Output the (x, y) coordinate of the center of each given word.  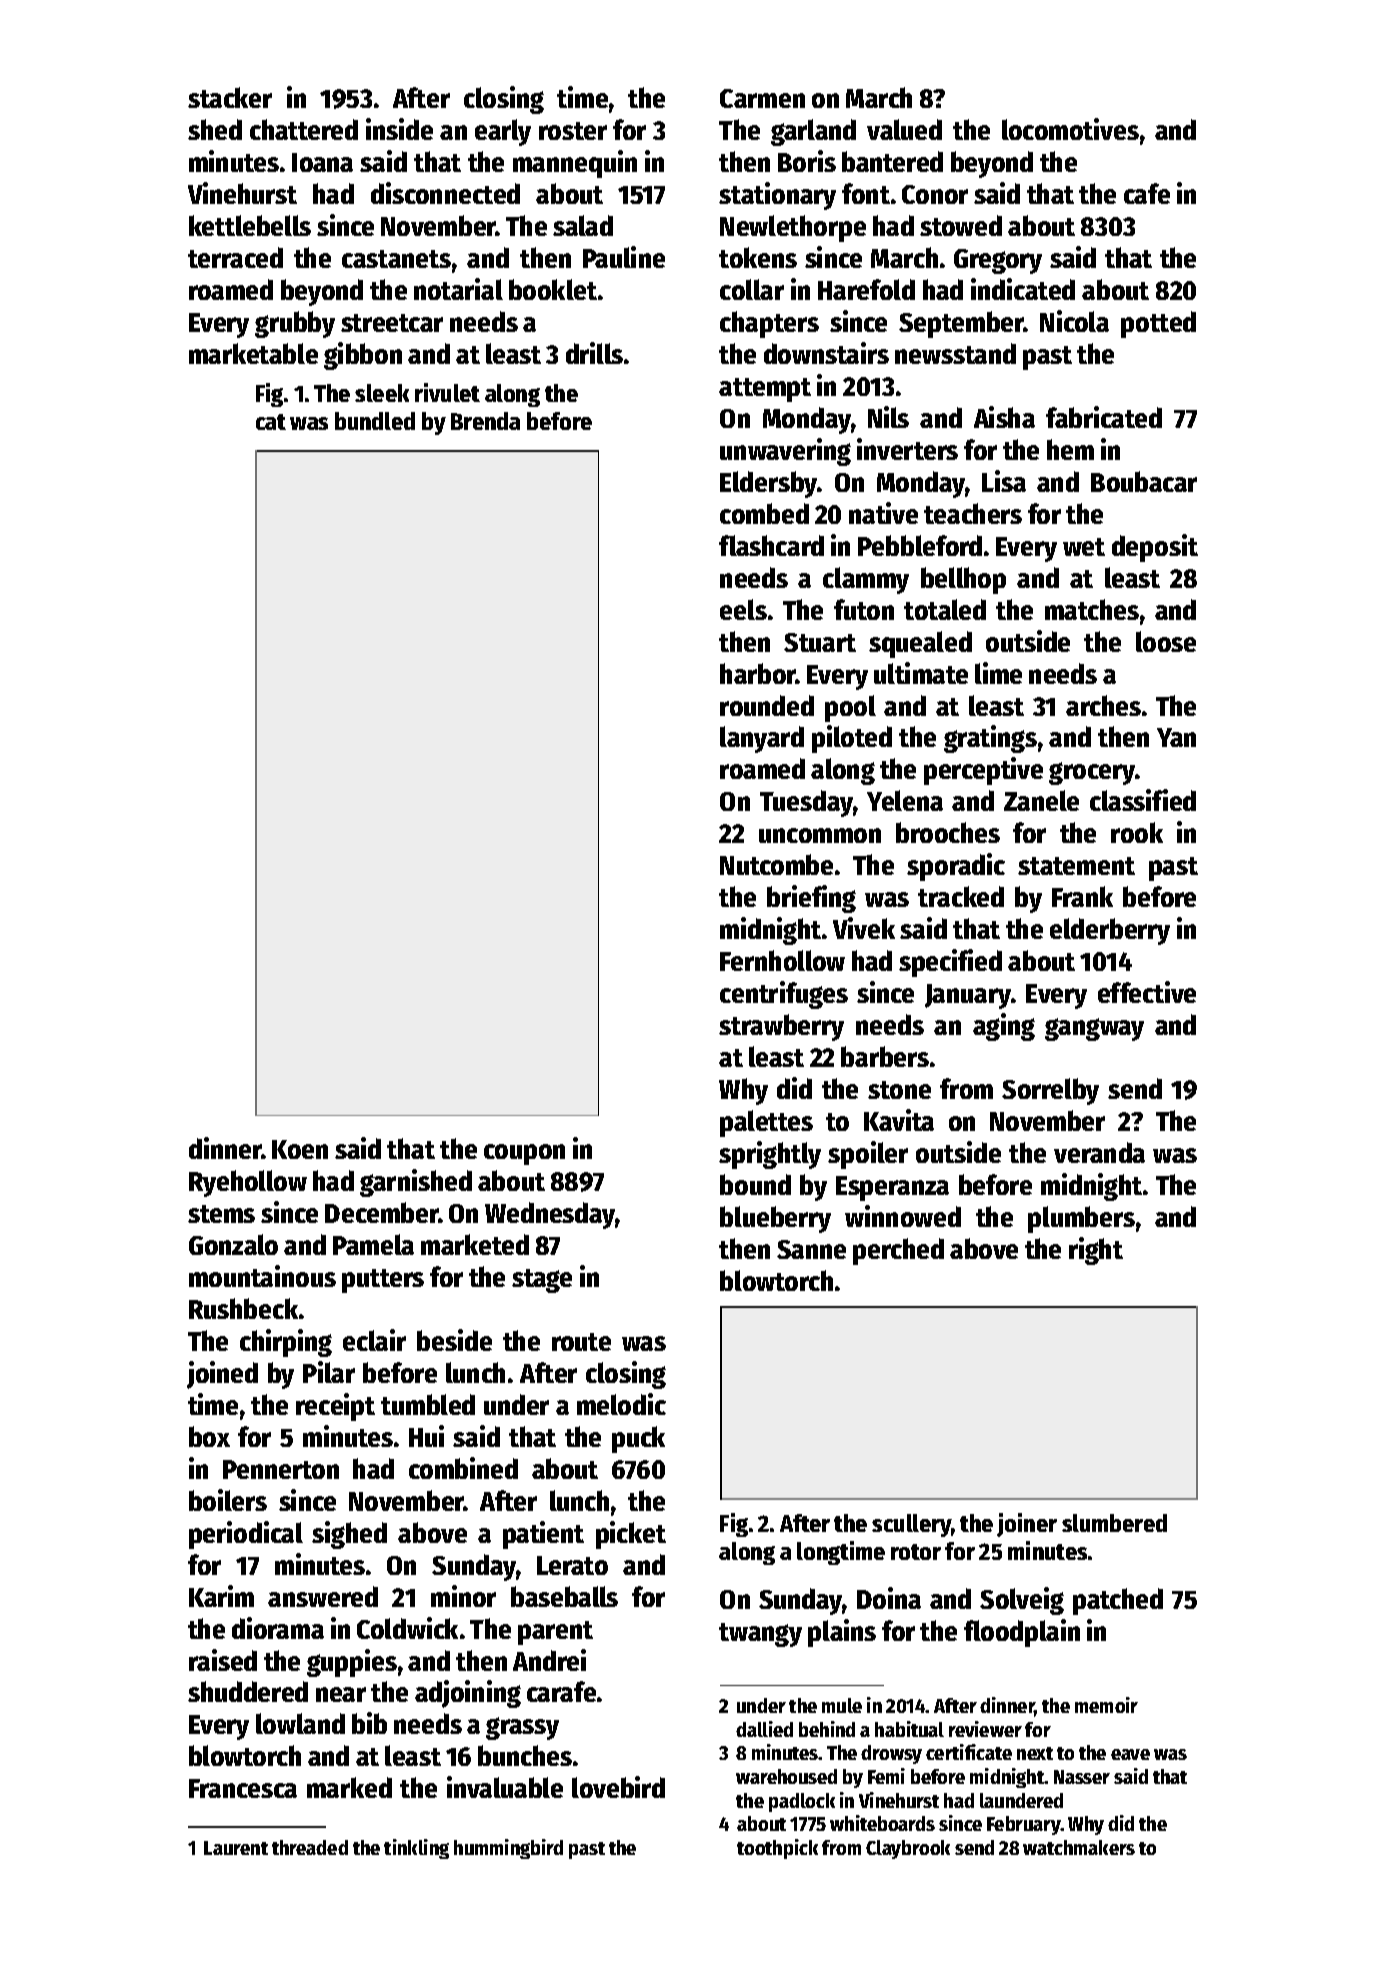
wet (1084, 547)
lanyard (762, 739)
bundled (375, 421)
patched (1118, 1601)
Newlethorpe (793, 228)
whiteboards (882, 1823)
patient (543, 1535)
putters (383, 1281)
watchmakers (1079, 1847)
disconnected (445, 193)
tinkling (416, 1849)
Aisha (1004, 417)
